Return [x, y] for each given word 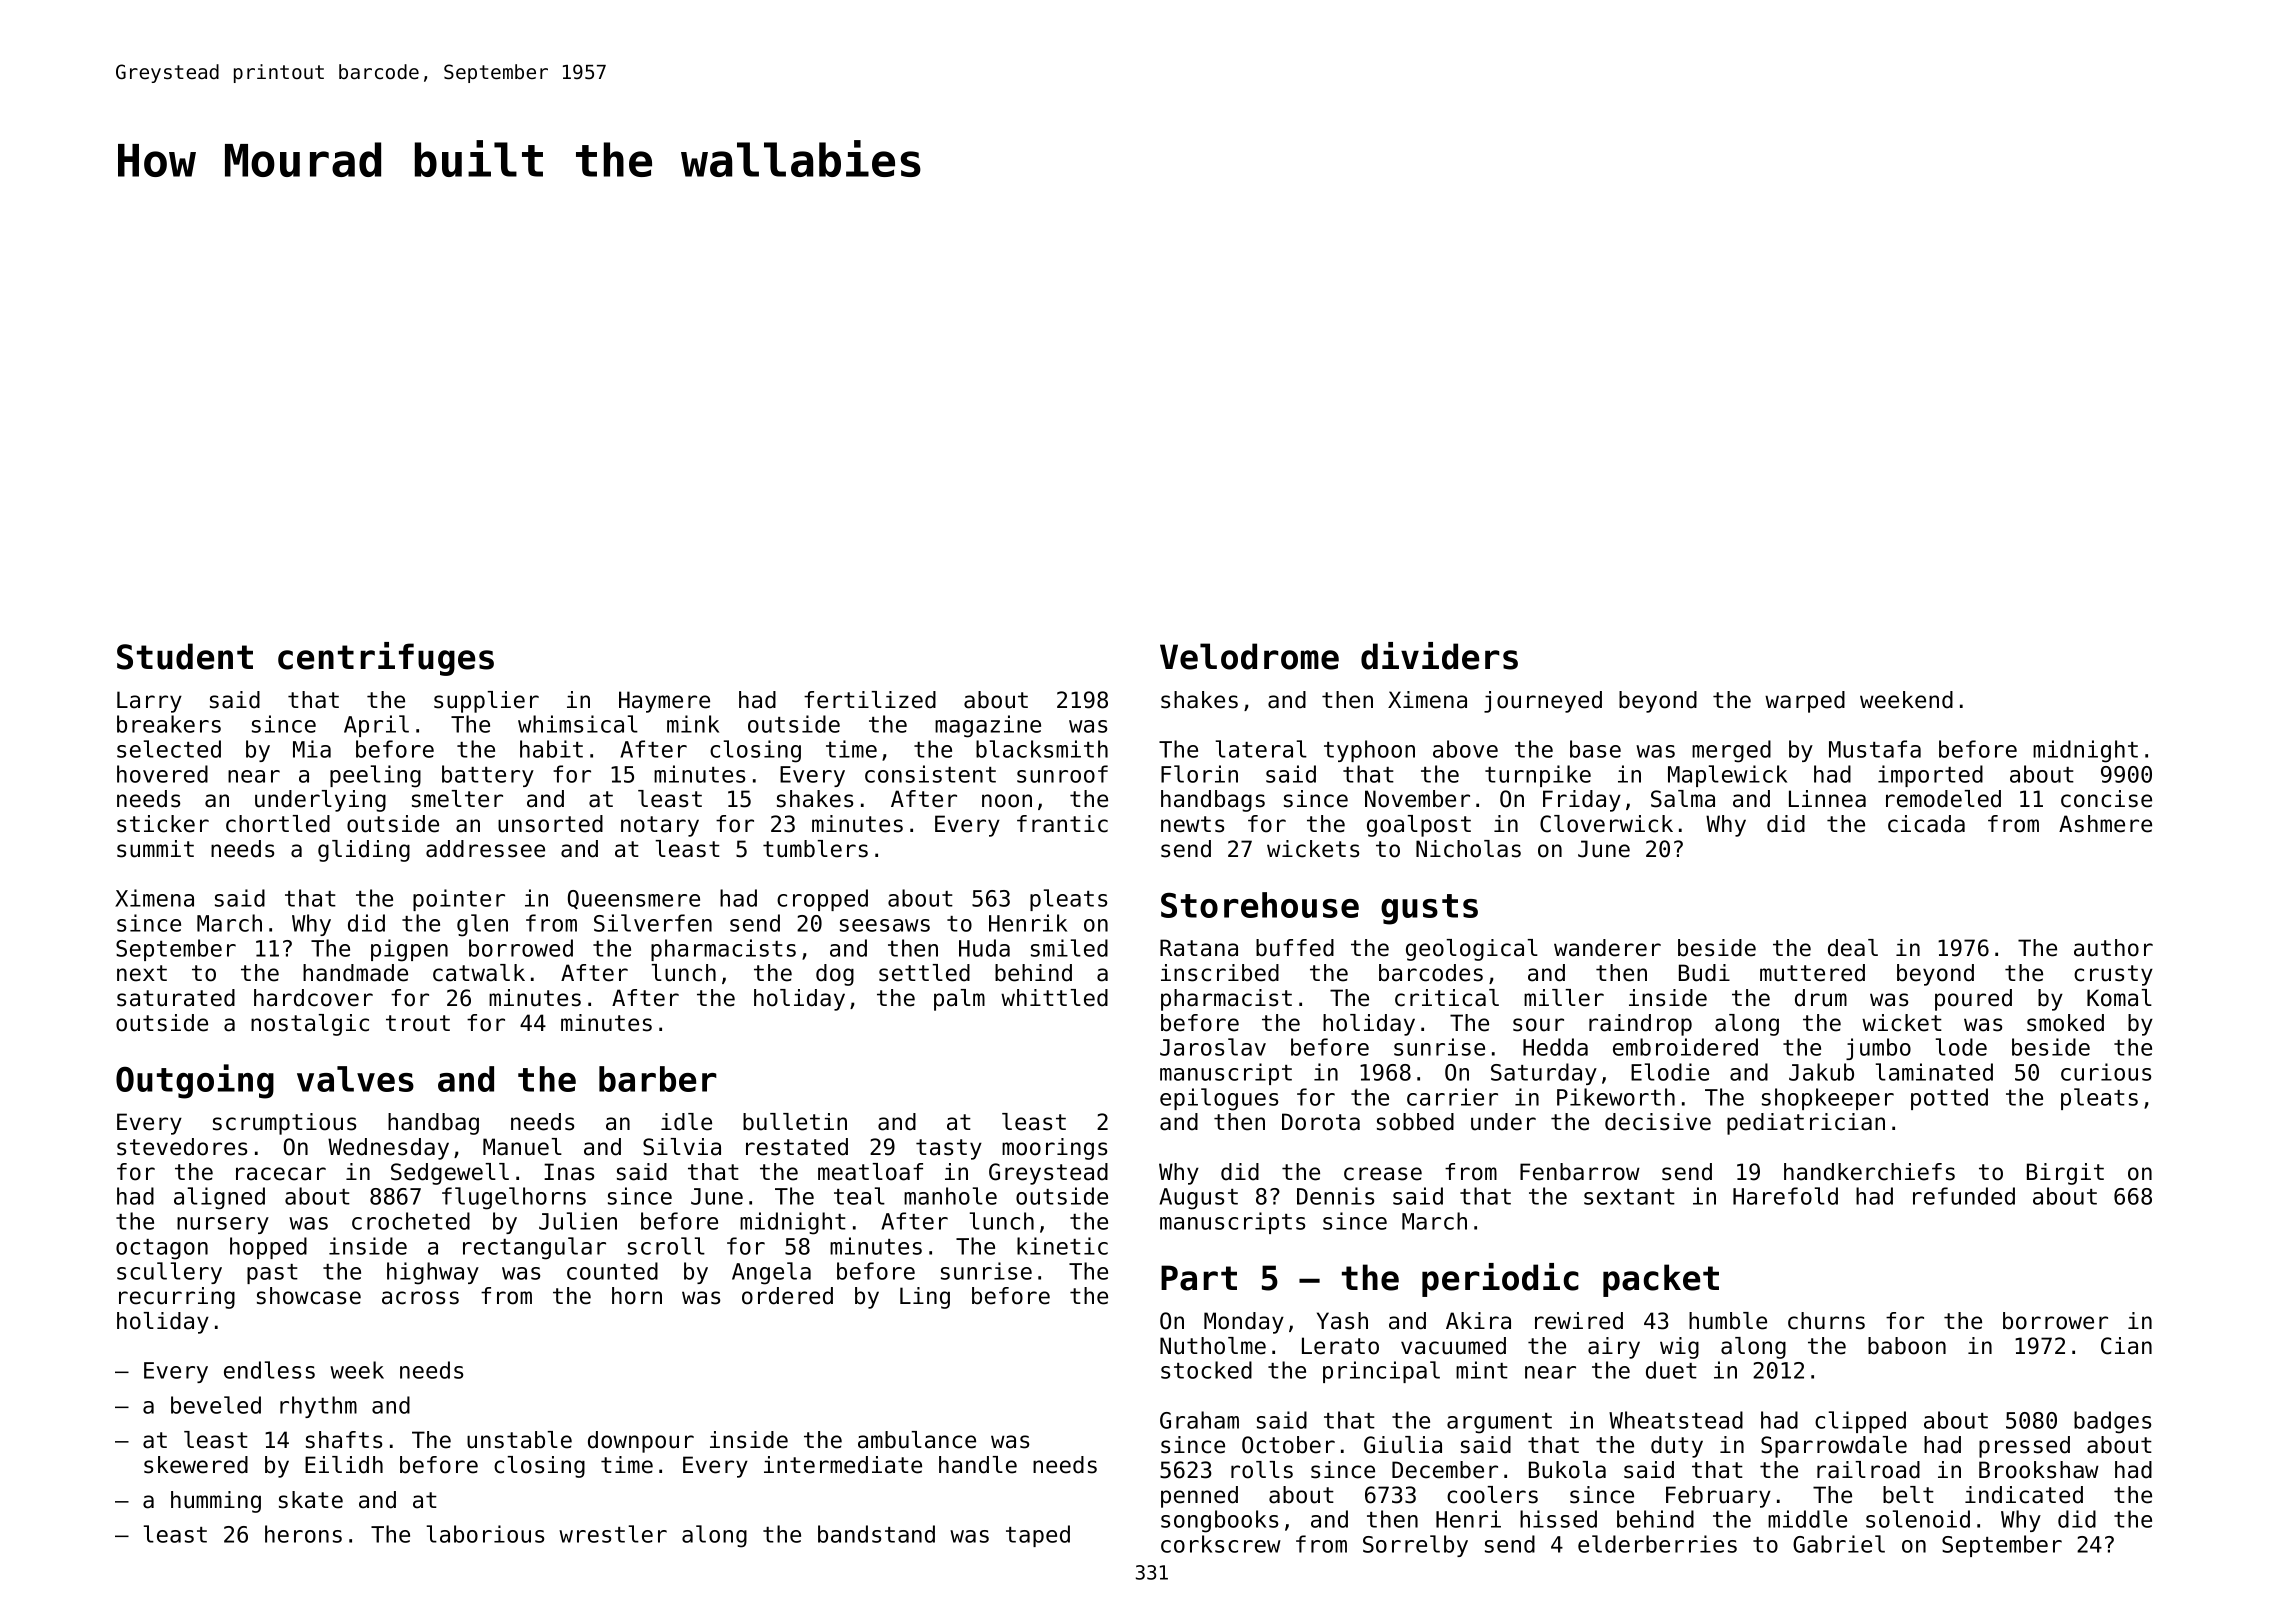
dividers [1439, 656]
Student [185, 656]
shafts [344, 1440]
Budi [1704, 973]
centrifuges [386, 659]
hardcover [313, 998]
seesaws [885, 925]
